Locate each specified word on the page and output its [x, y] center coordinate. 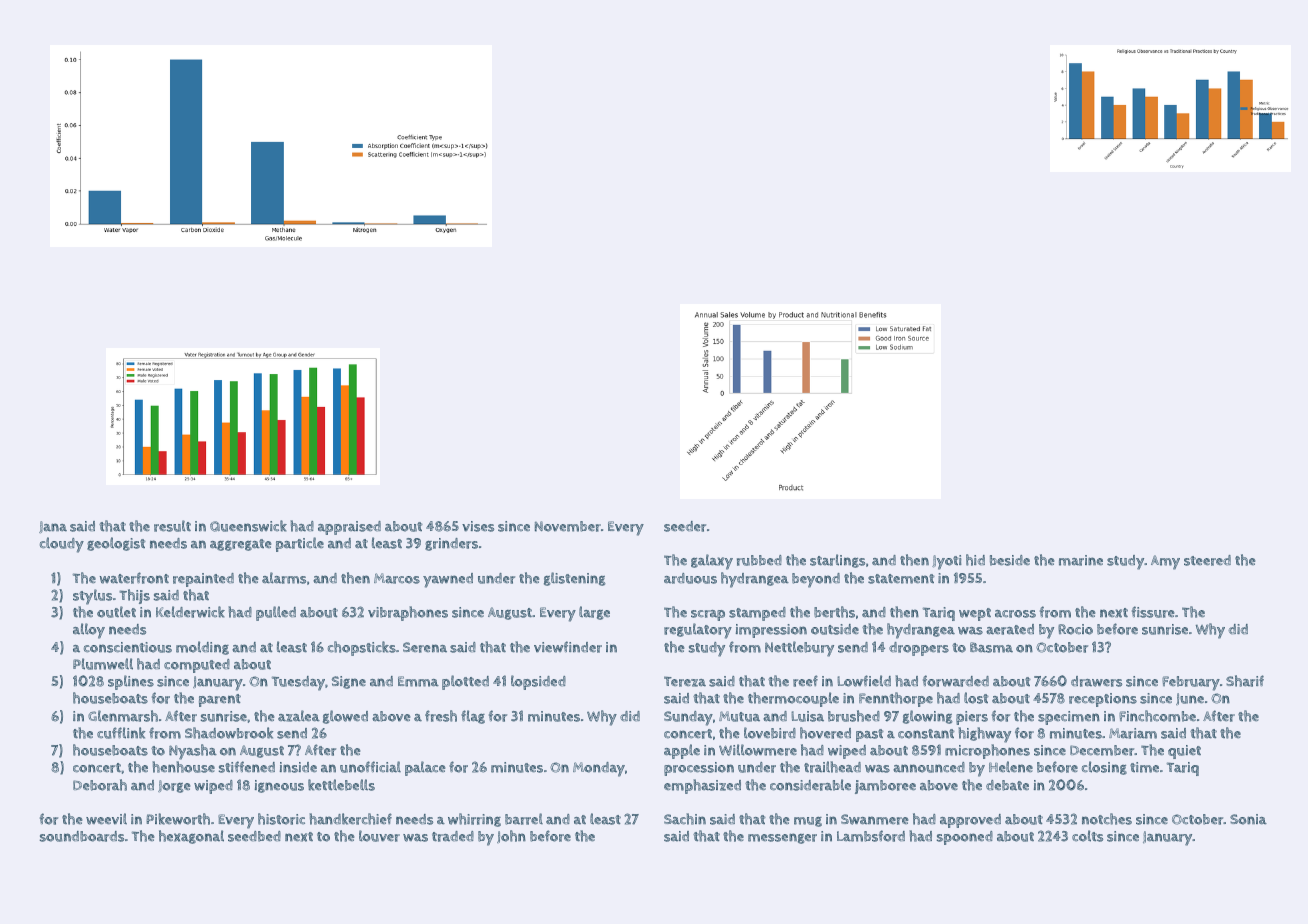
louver [379, 836]
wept [975, 614]
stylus [92, 597]
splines [131, 682]
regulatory [698, 631]
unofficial [370, 767]
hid [975, 560]
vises [478, 526]
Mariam [1133, 733]
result [172, 526]
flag [473, 717]
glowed [345, 717]
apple [682, 751]
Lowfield [864, 681]
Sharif [1245, 681]
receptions [1103, 700]
